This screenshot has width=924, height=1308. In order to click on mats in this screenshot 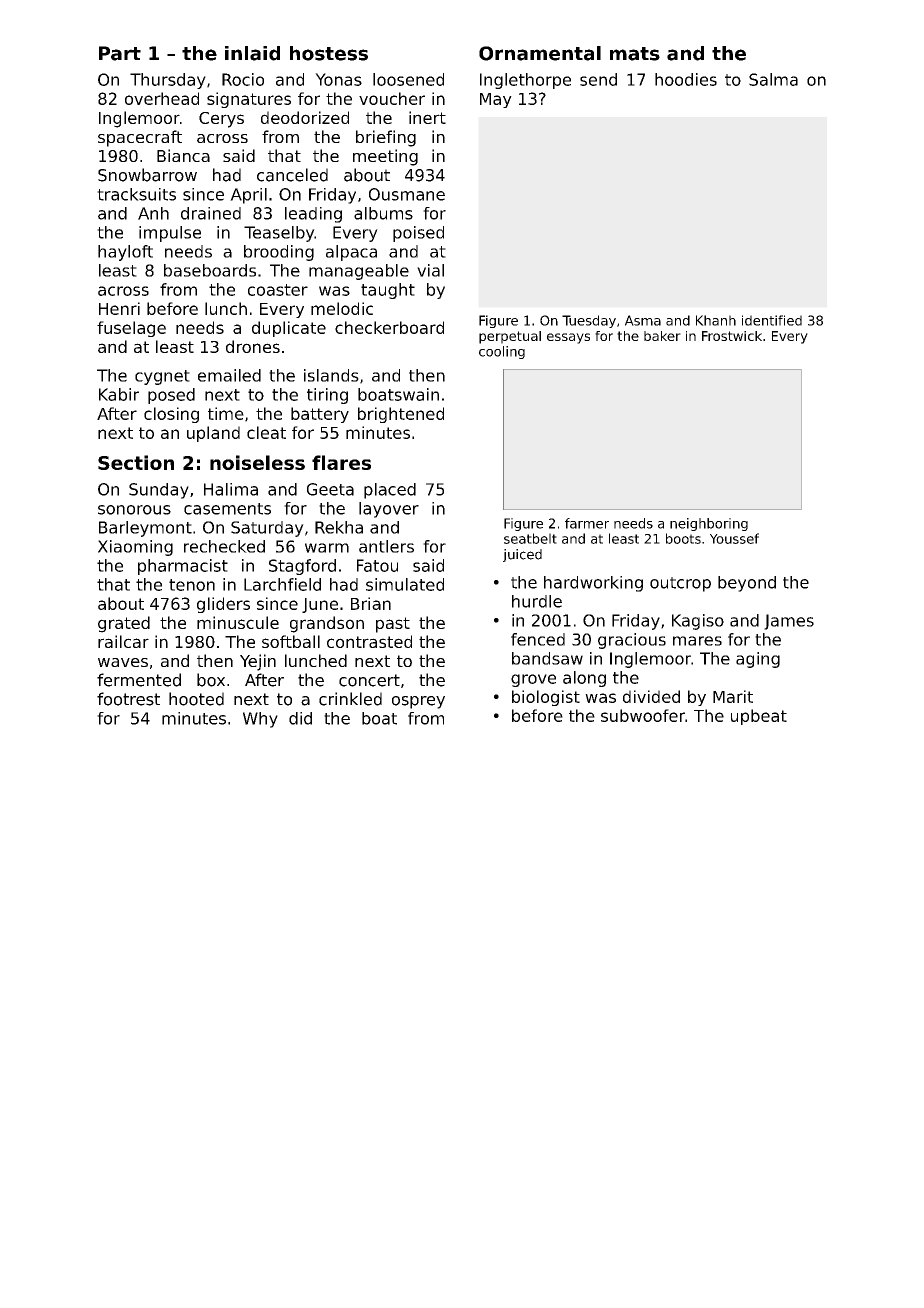, I will do `click(635, 54)`.
